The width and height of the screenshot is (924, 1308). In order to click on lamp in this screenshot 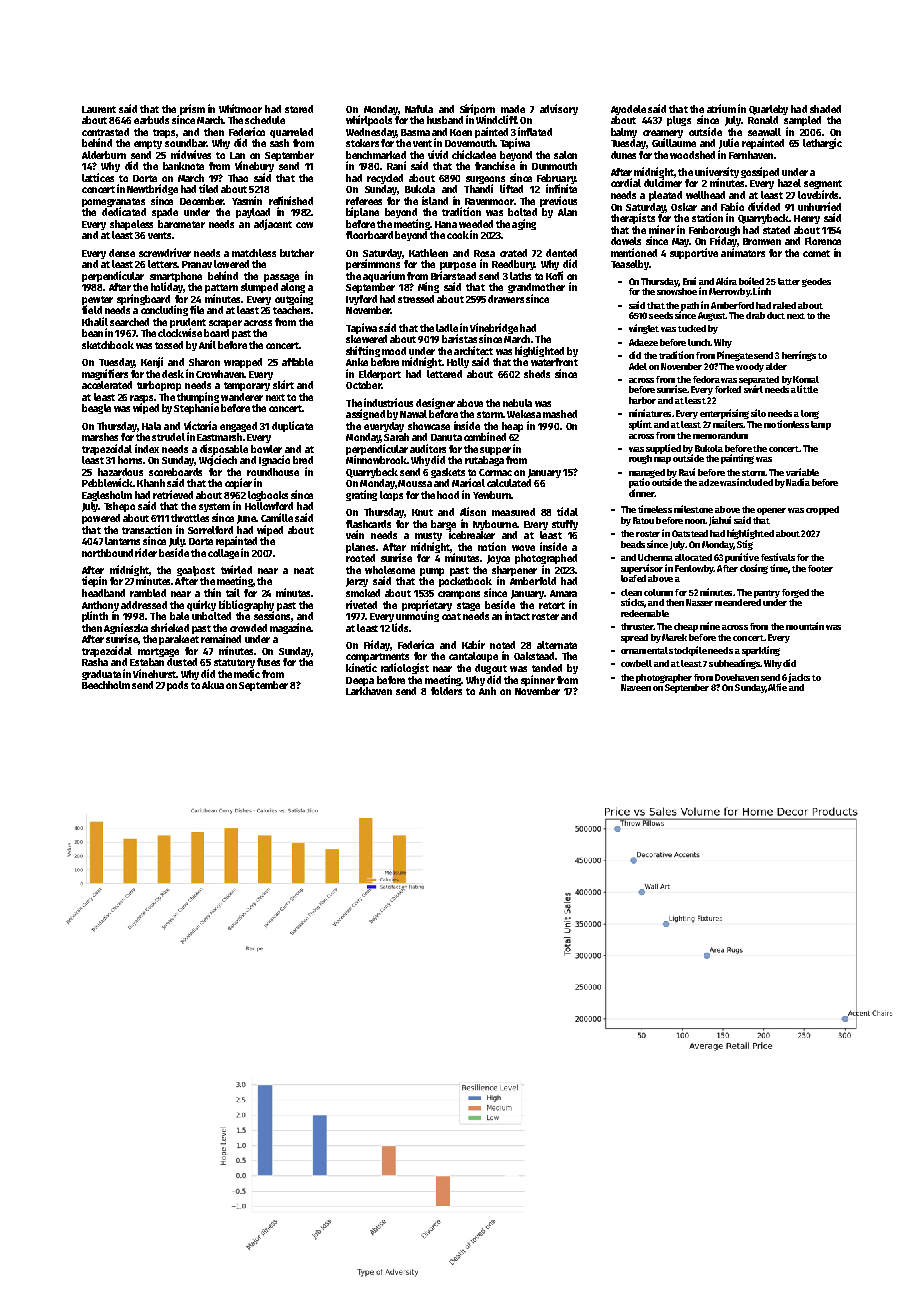, I will do `click(821, 425)`.
